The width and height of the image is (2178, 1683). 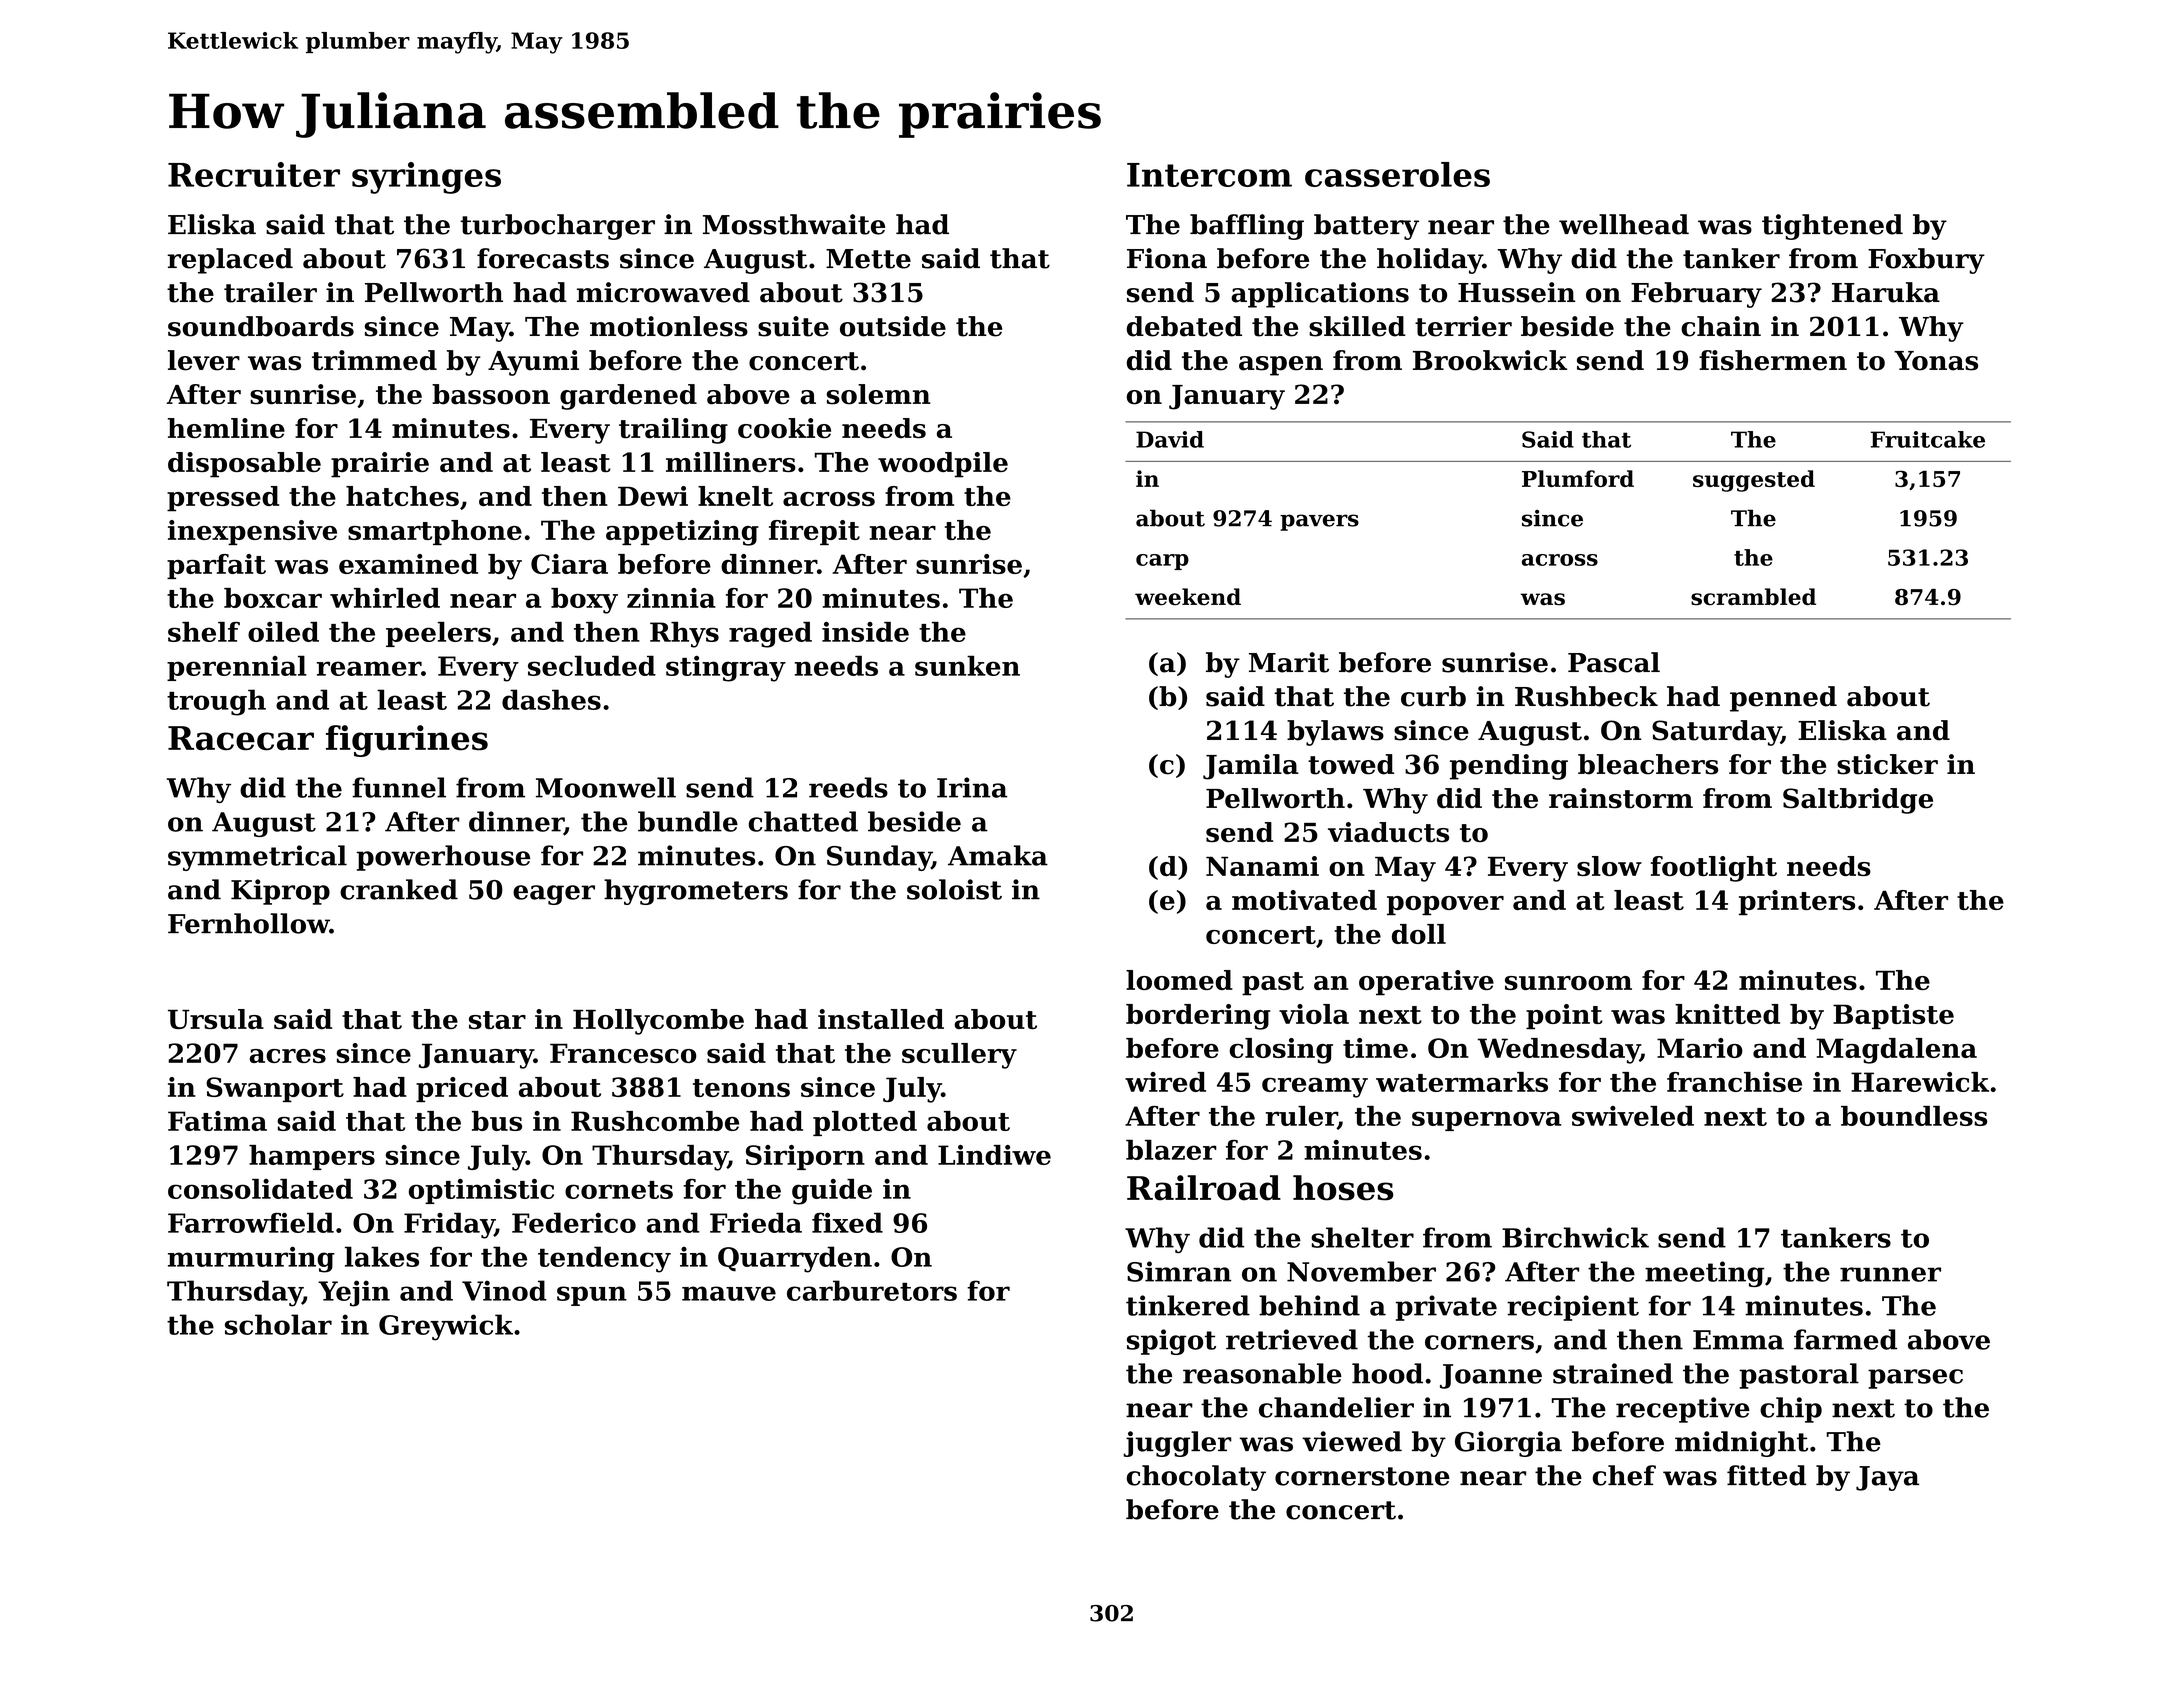 I want to click on syringes, so click(x=426, y=178).
